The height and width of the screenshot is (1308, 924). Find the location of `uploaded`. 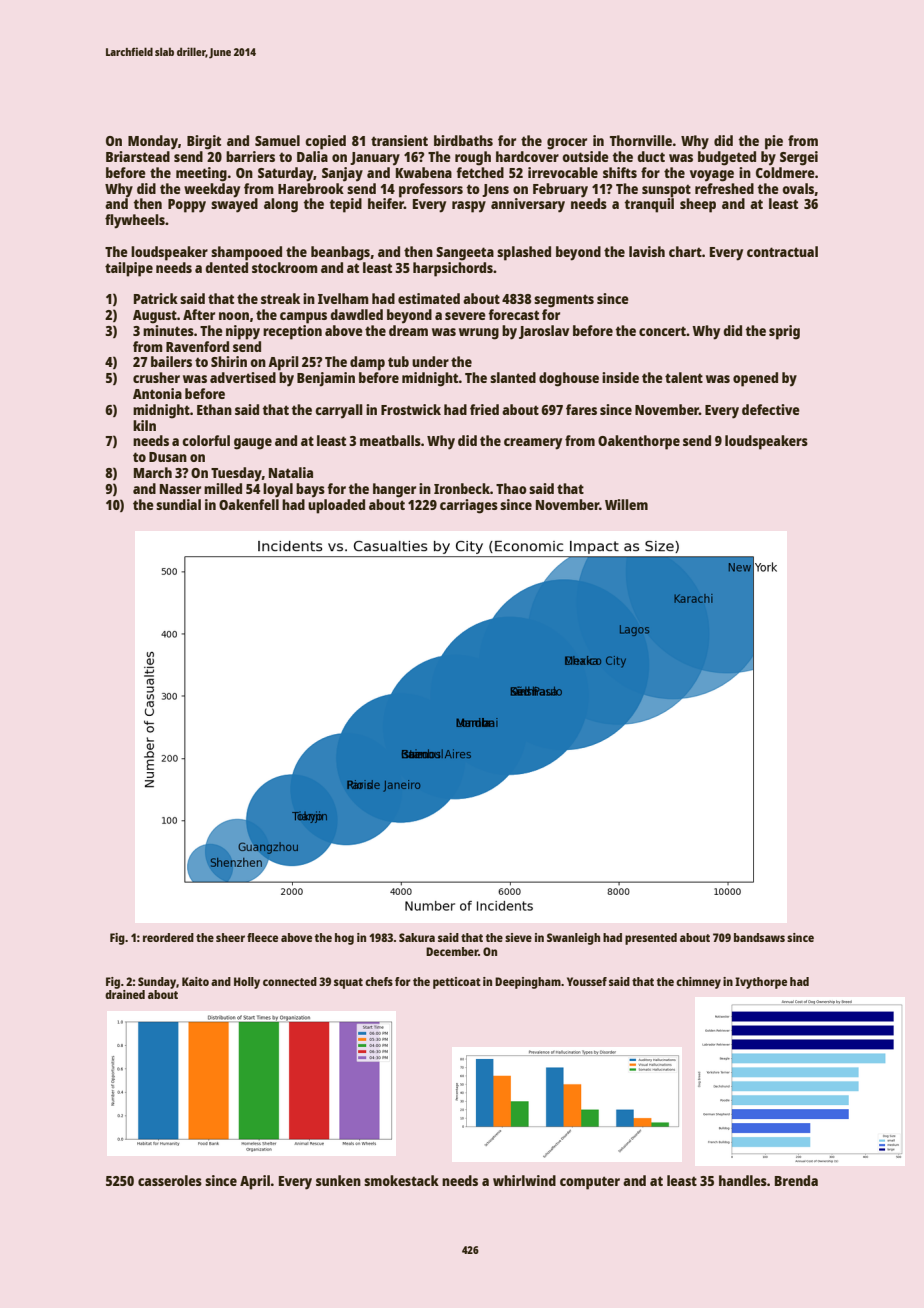

uploaded is located at coordinates (336, 506).
